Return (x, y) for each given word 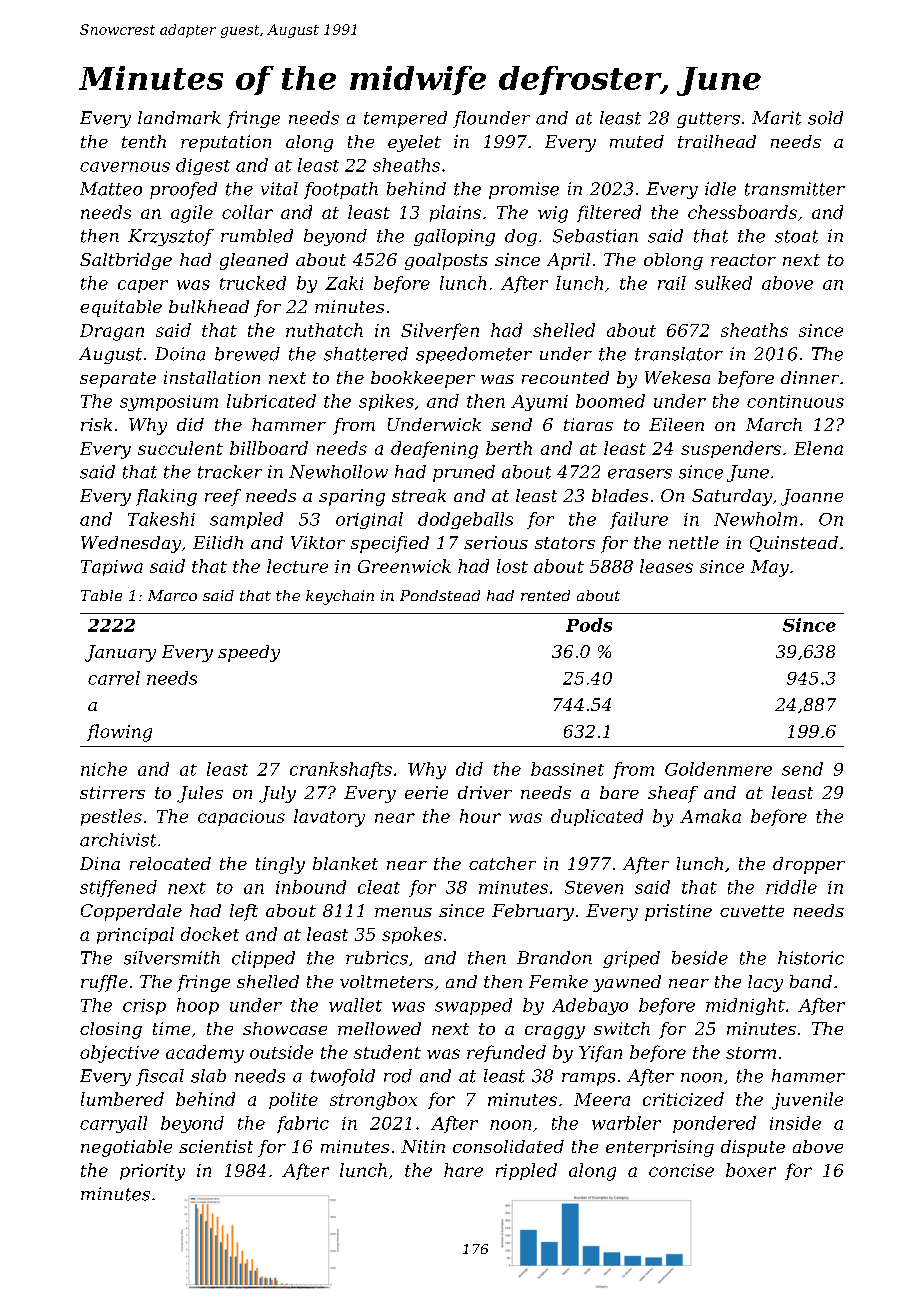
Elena (818, 448)
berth (509, 448)
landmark (179, 118)
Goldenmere (718, 769)
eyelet (414, 143)
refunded (506, 1053)
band (811, 981)
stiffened (118, 888)
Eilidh (218, 542)
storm (751, 1053)
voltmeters (386, 981)
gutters (708, 120)
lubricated (271, 401)
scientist (216, 1146)
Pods (589, 625)
